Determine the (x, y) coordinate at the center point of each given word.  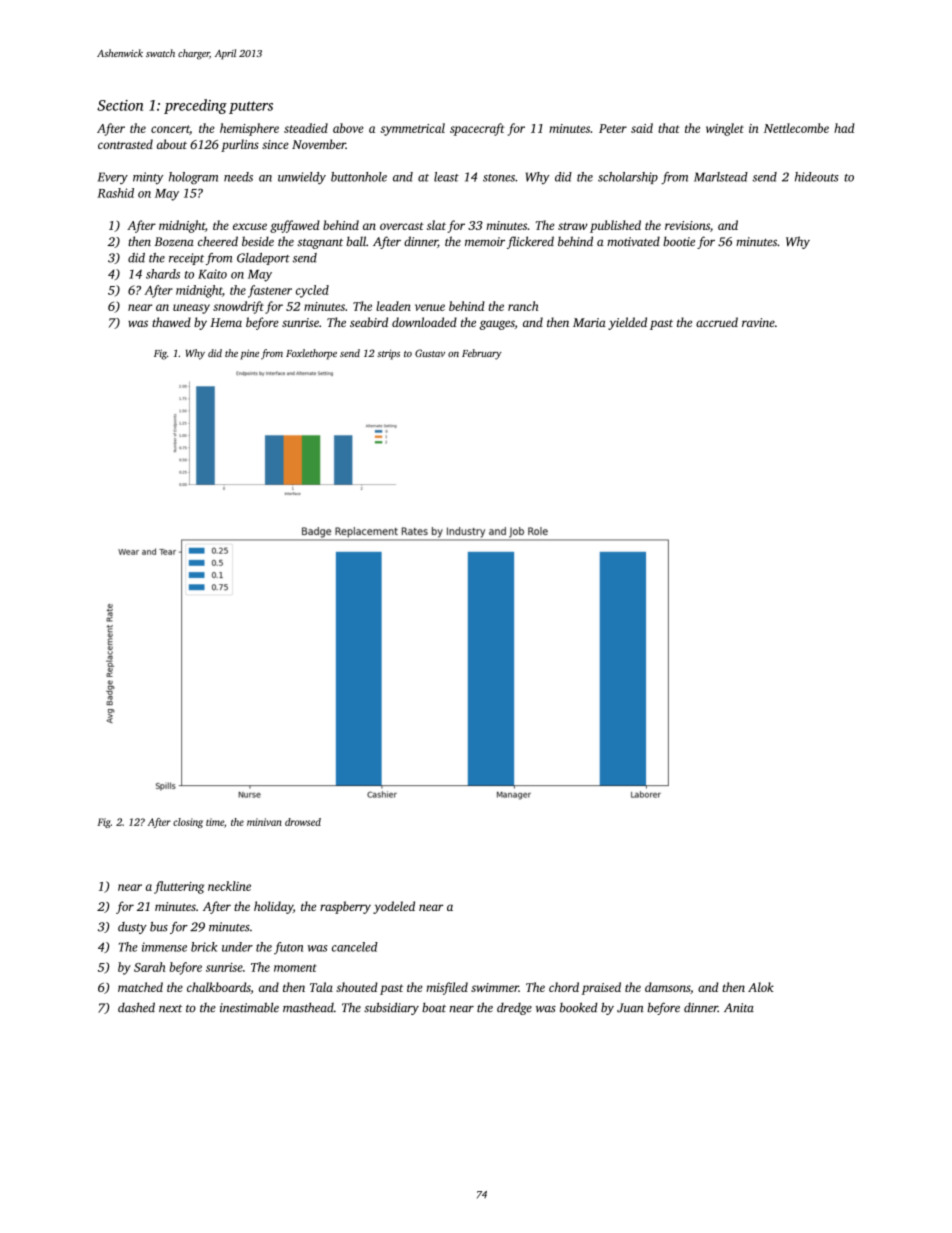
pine (249, 354)
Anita (739, 1008)
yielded (627, 323)
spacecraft (477, 129)
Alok (761, 987)
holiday (273, 907)
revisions (687, 225)
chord (564, 987)
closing (188, 823)
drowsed (303, 822)
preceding (195, 106)
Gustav (430, 353)
